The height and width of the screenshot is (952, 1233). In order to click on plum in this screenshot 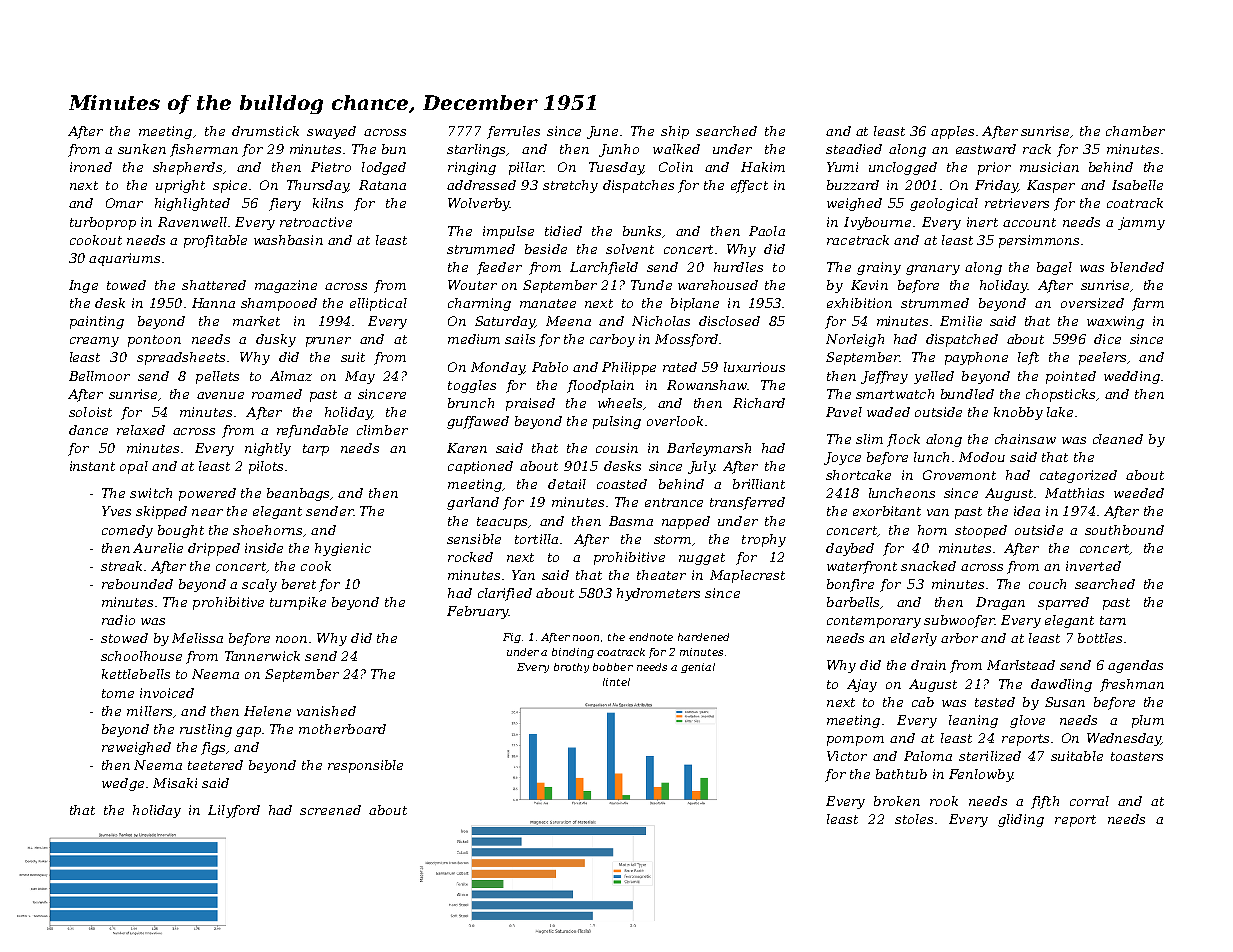, I will do `click(1148, 721)`.
